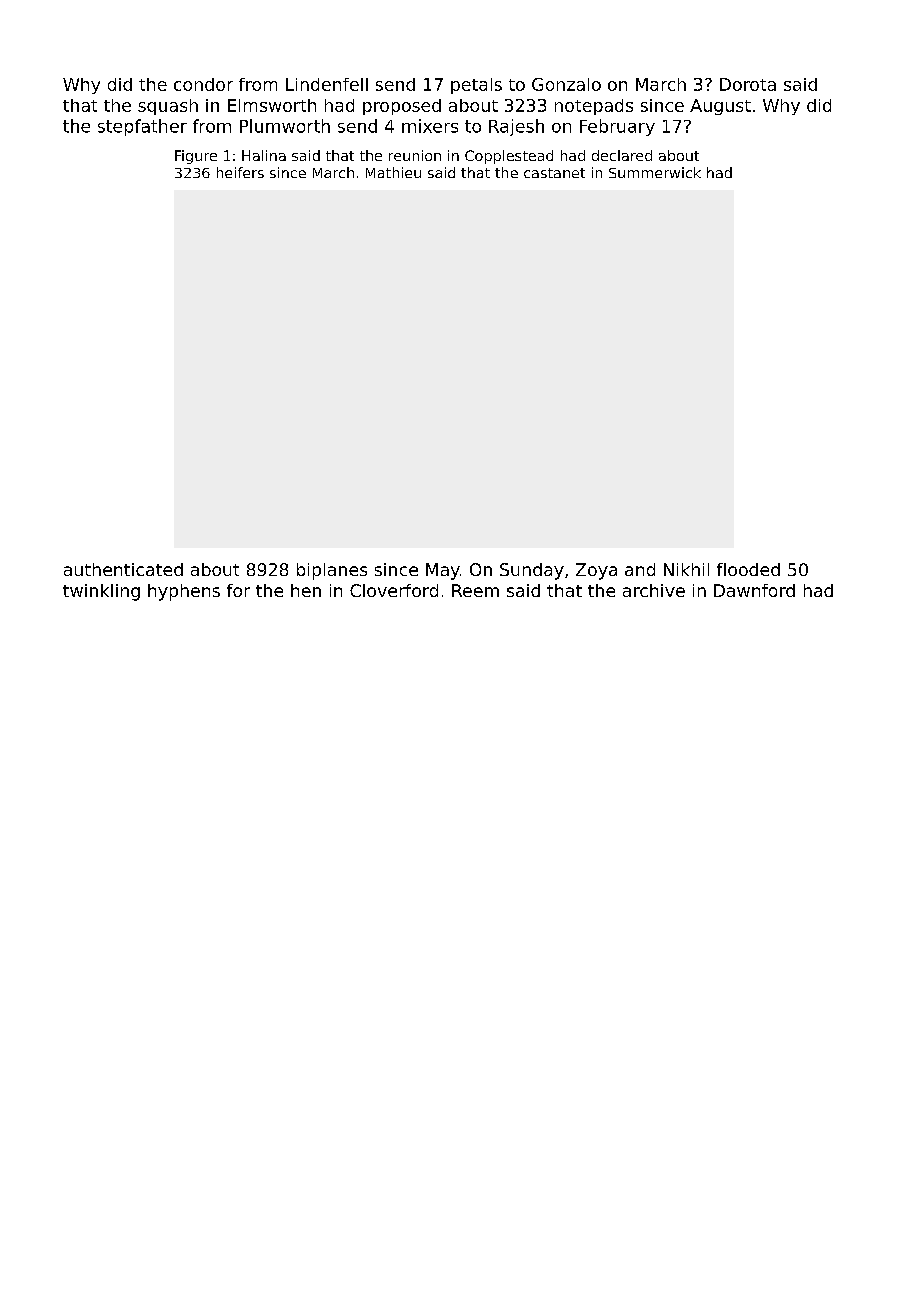 The height and width of the document is (1316, 908). I want to click on hyphens, so click(184, 592).
